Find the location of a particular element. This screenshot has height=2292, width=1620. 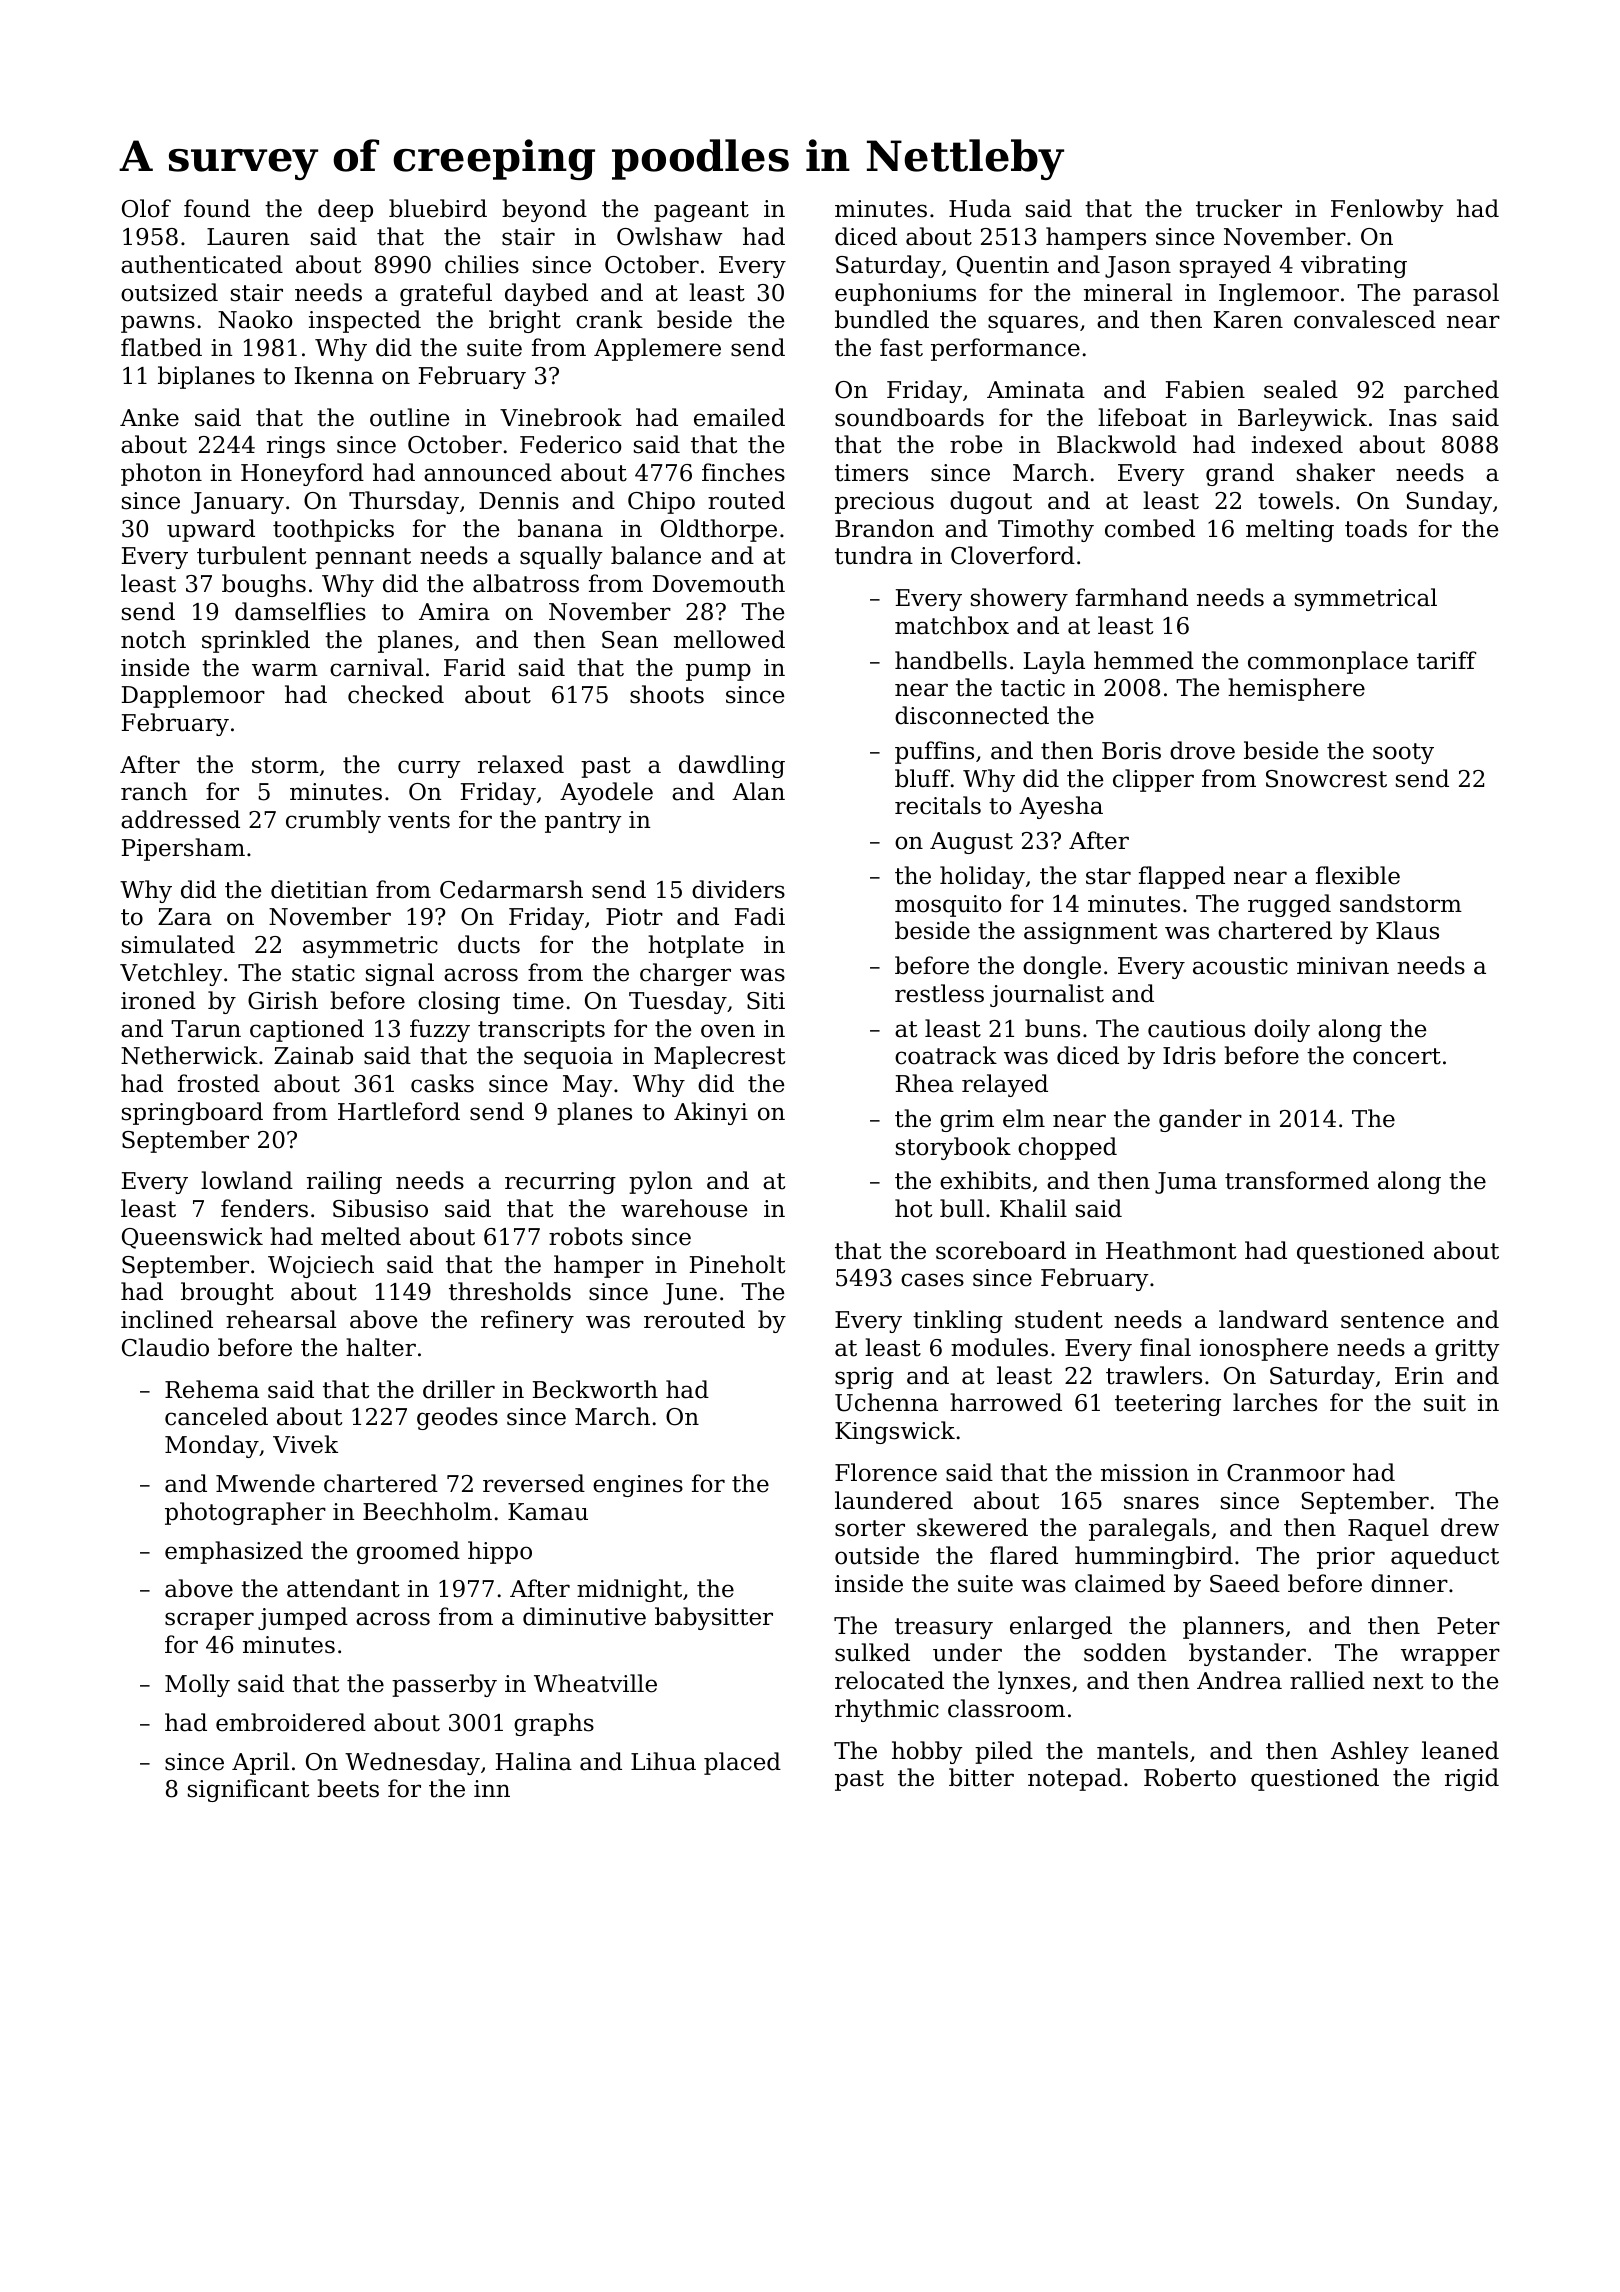

sprig is located at coordinates (864, 1378).
